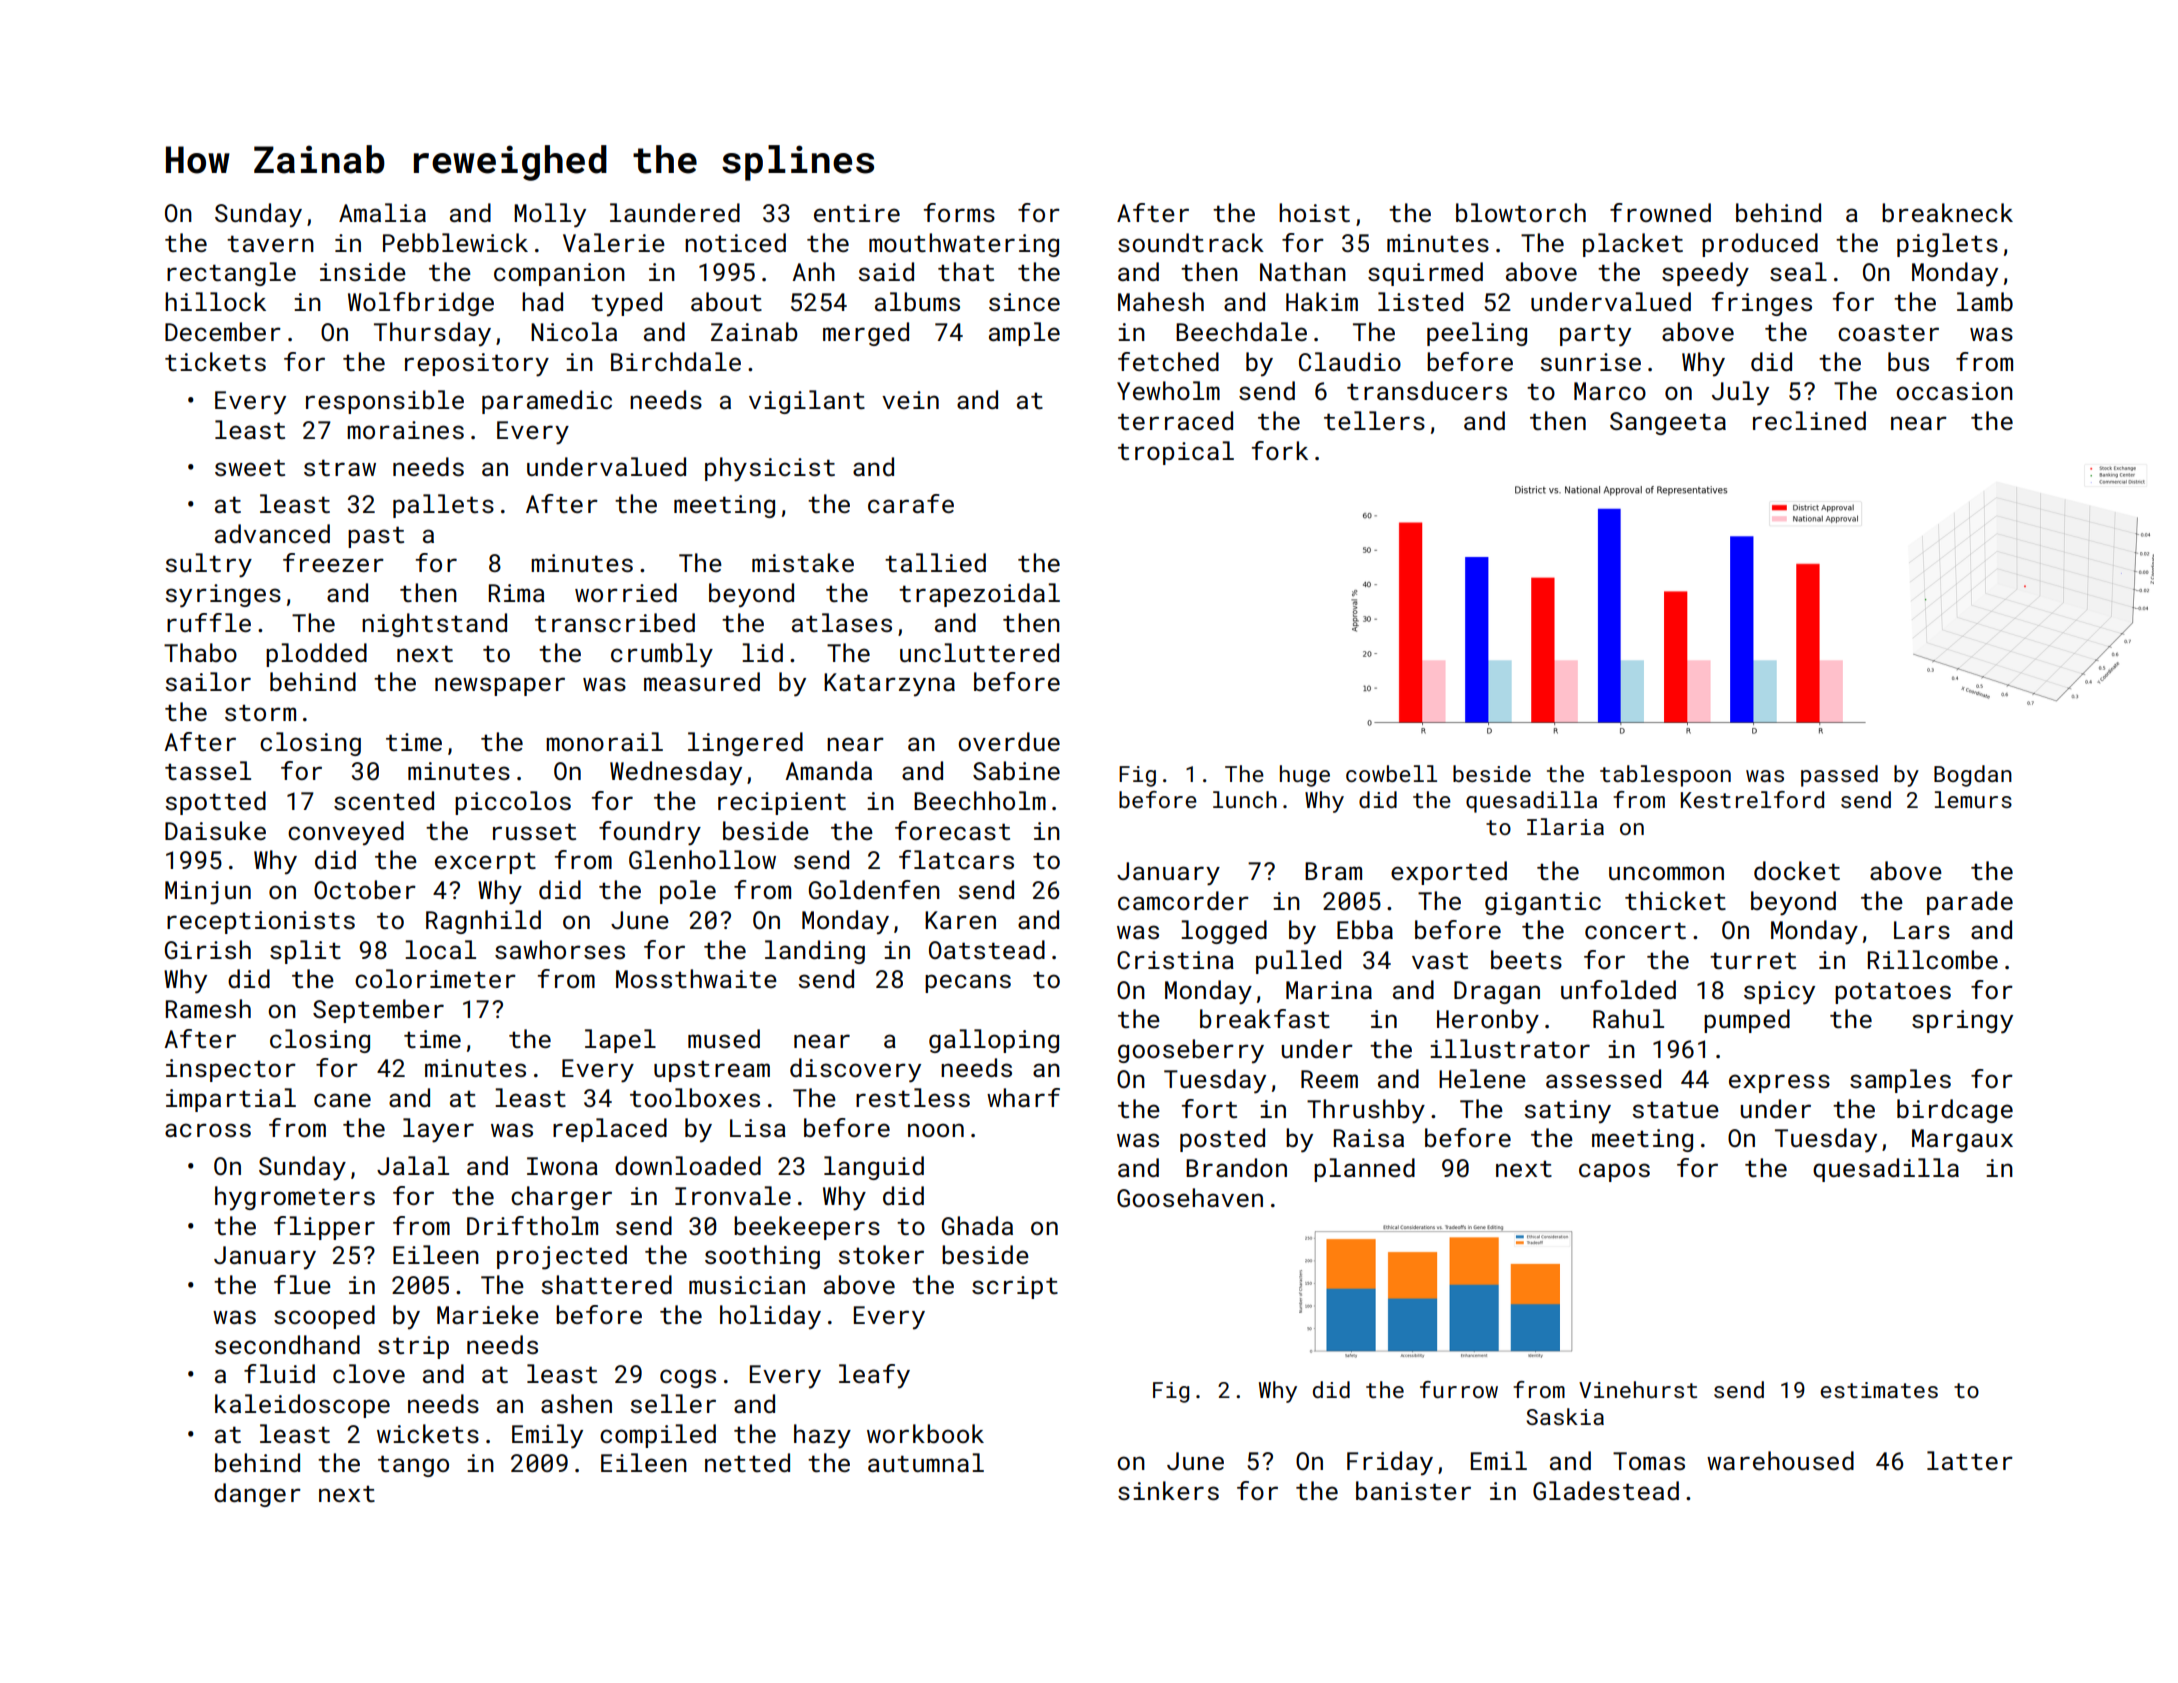 Image resolution: width=2178 pixels, height=1683 pixels. I want to click on Mossthwaite, so click(696, 978).
